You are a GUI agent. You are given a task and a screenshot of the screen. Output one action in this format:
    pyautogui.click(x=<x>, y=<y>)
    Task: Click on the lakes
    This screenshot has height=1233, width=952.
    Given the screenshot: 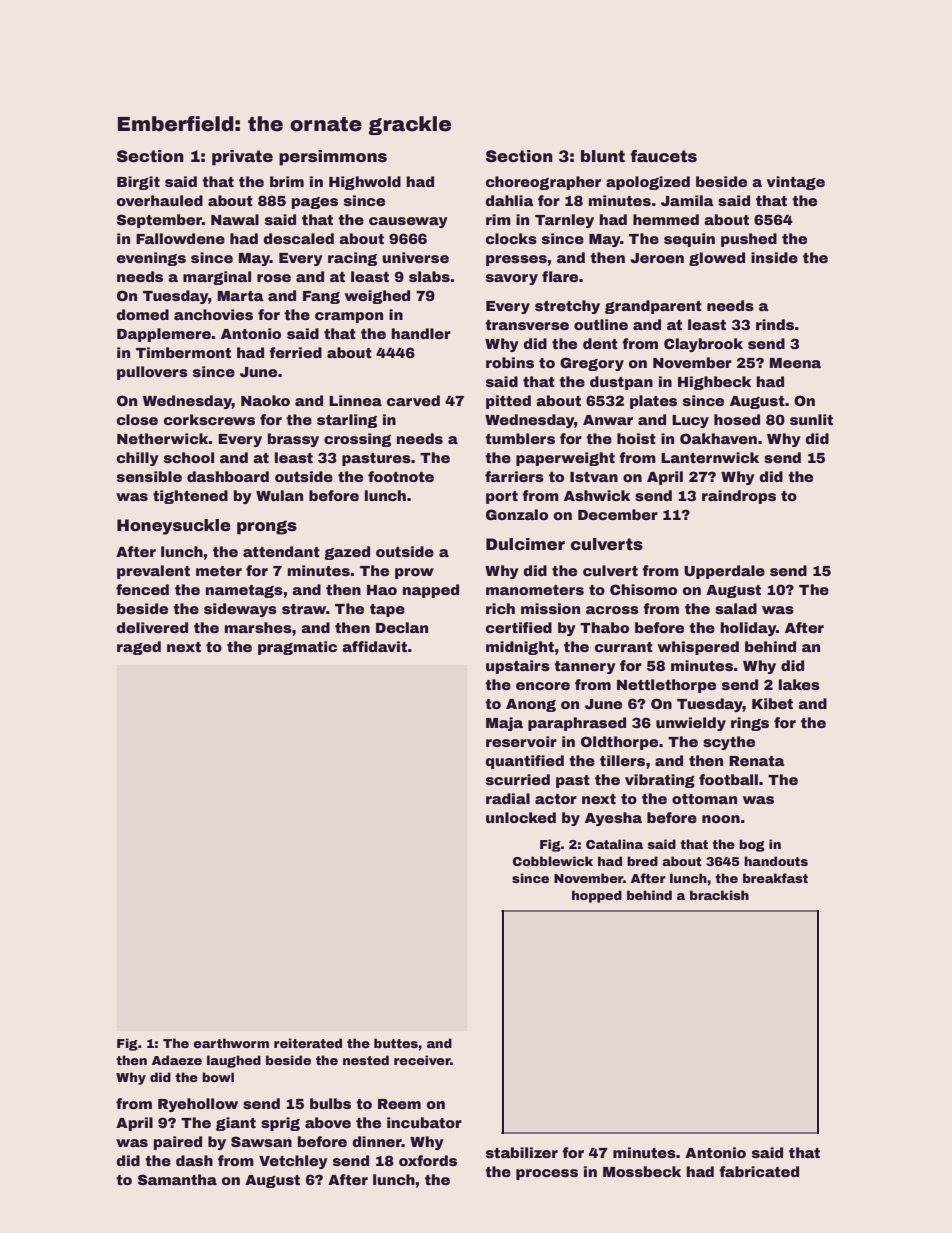 What is the action you would take?
    pyautogui.click(x=799, y=684)
